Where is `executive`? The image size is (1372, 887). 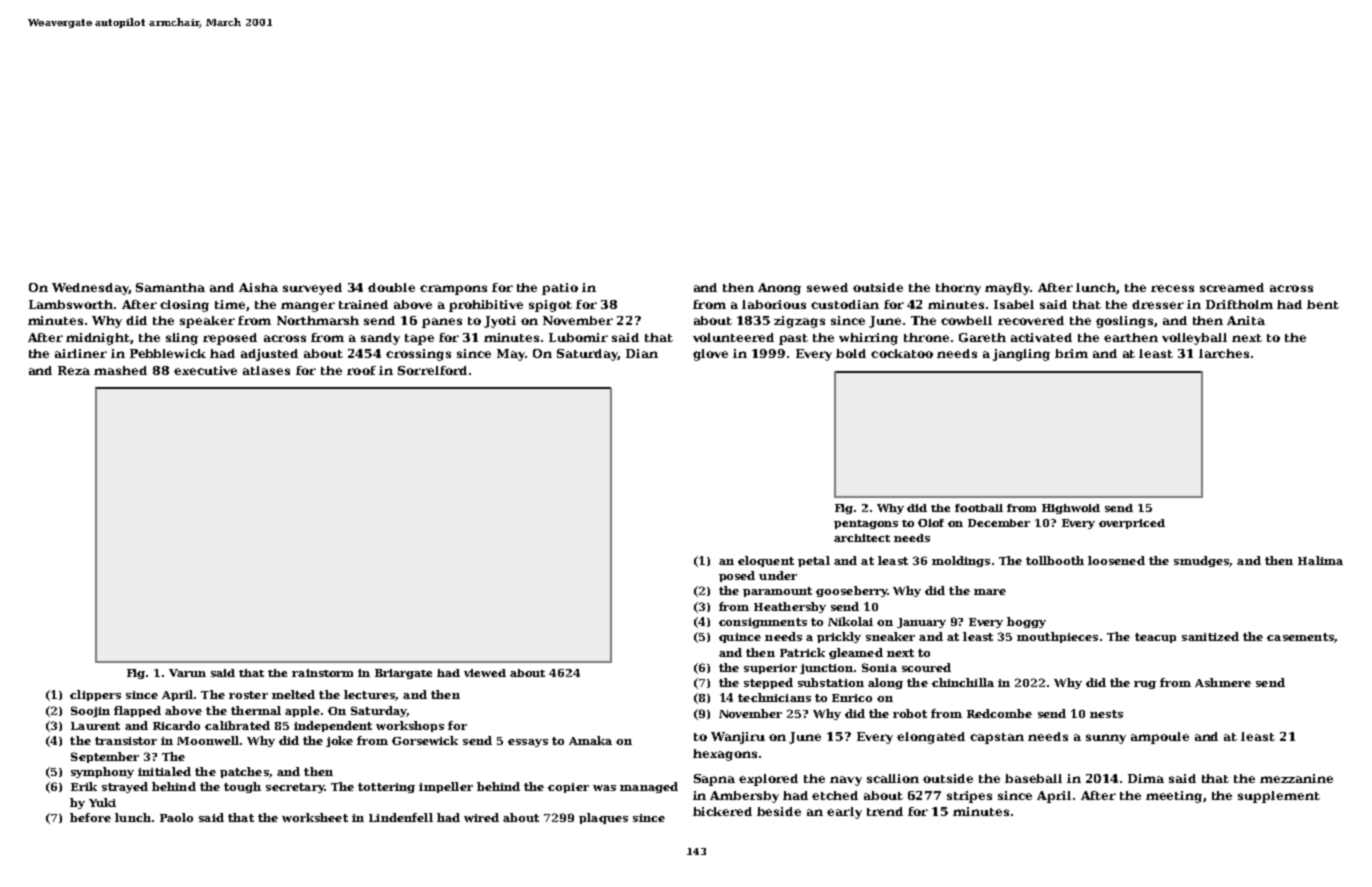
executive is located at coordinates (205, 370).
